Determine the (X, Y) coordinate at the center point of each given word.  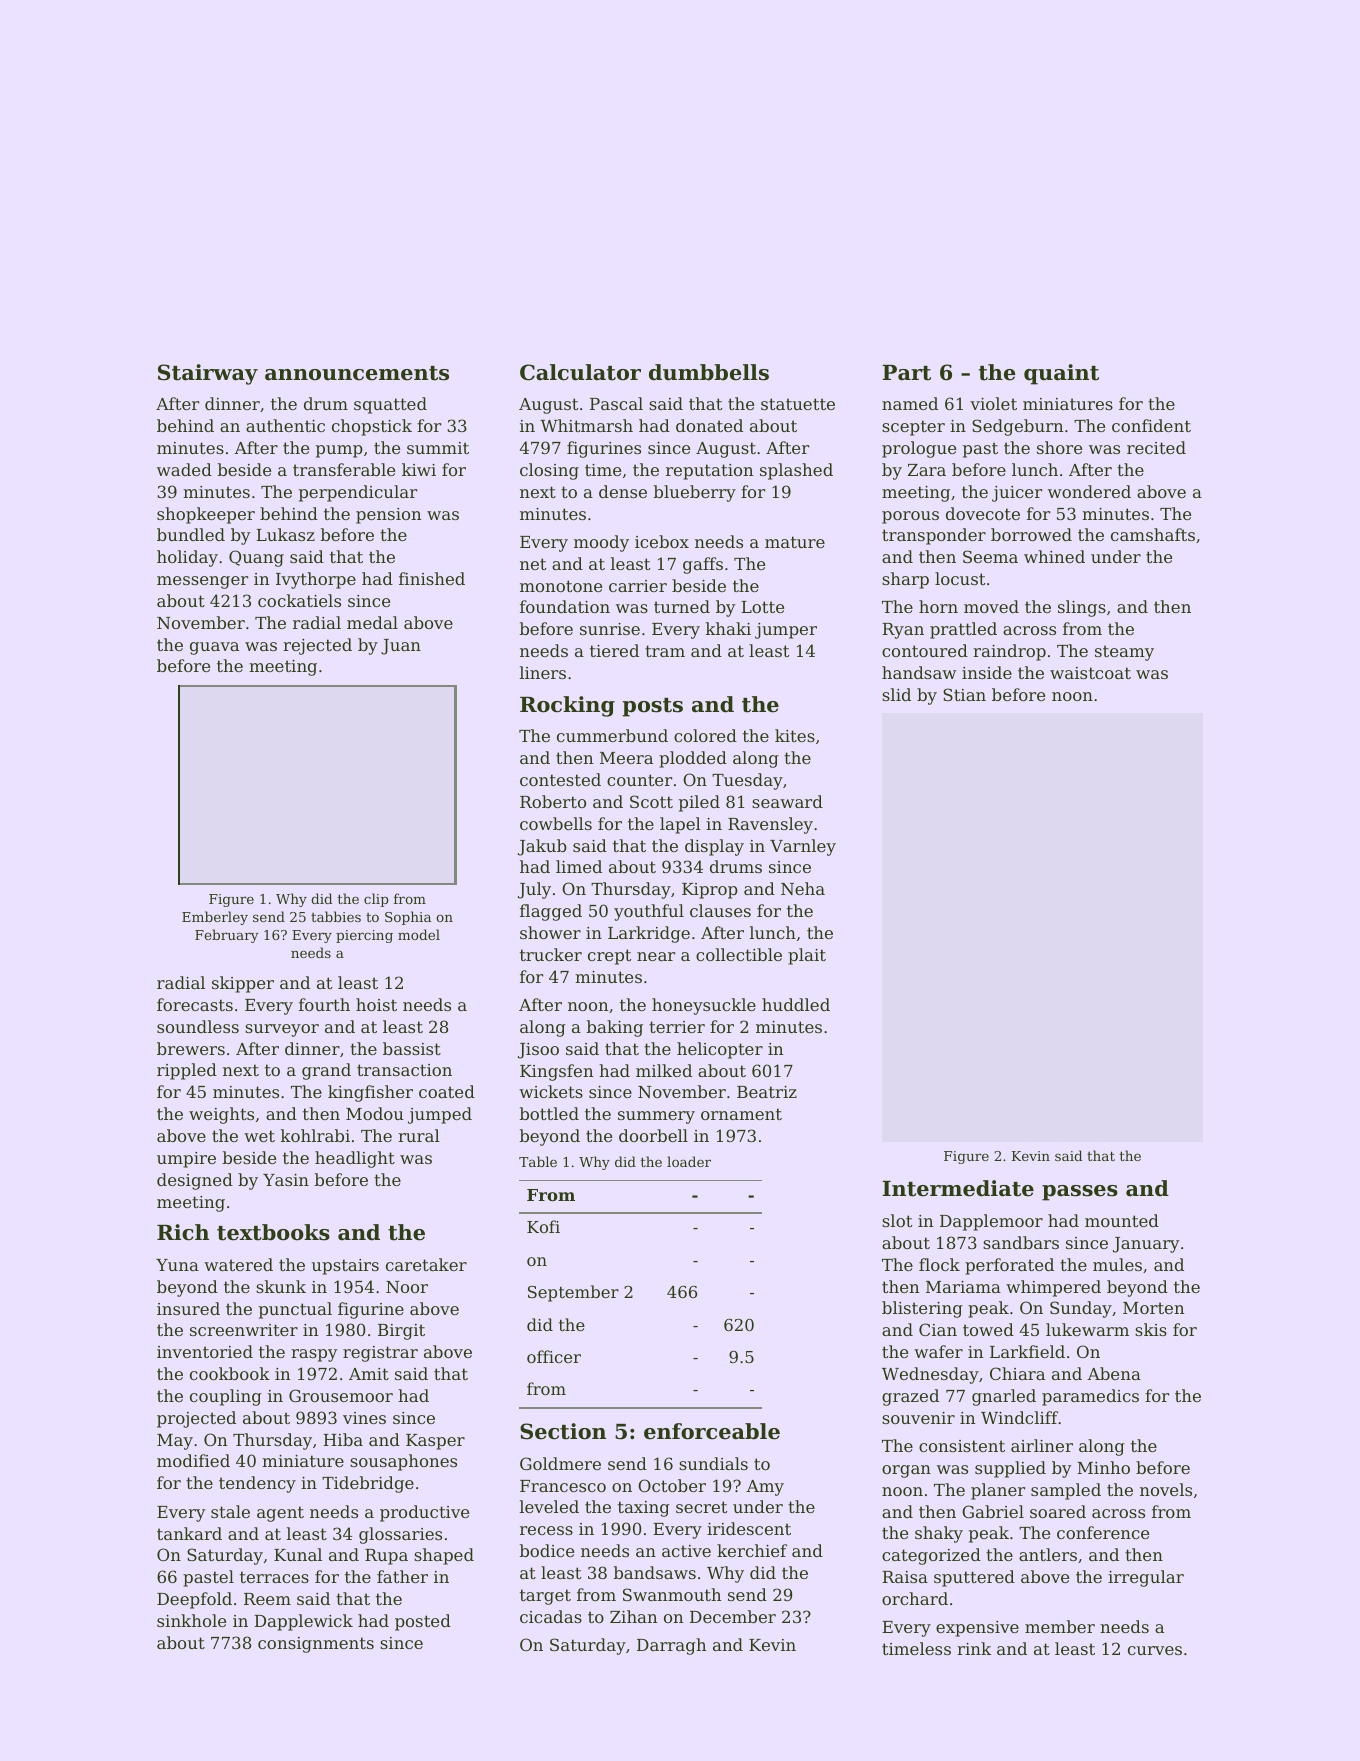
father (402, 1576)
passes (1080, 1193)
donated (709, 425)
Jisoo (538, 1051)
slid (896, 694)
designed (195, 1181)
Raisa (905, 1577)
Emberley (215, 918)
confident (1151, 425)
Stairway (208, 374)
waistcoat (1090, 673)
